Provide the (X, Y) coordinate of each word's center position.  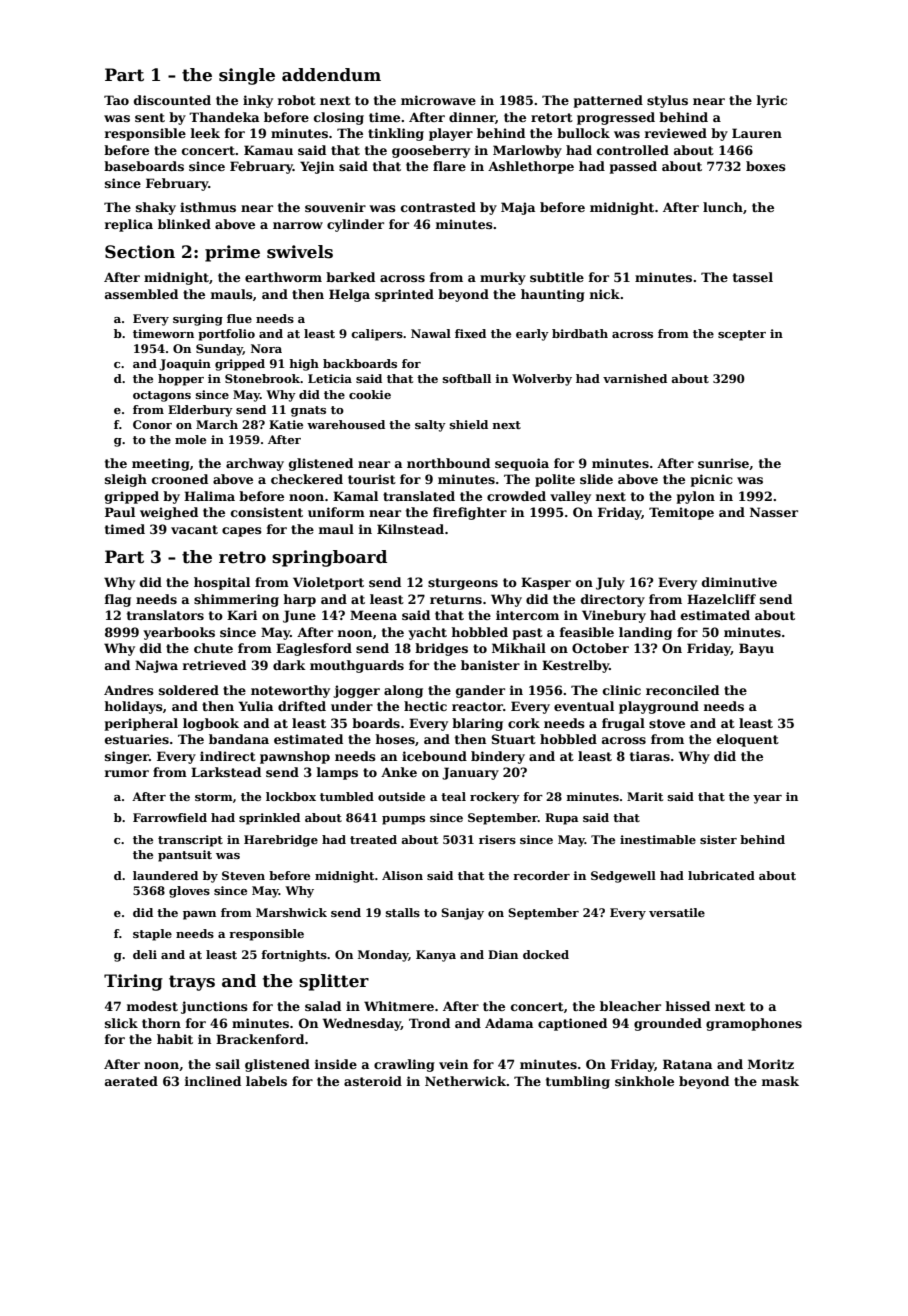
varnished (635, 378)
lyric (772, 101)
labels (266, 1081)
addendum (331, 75)
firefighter (470, 513)
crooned (180, 479)
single (247, 76)
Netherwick (466, 1081)
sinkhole (644, 1081)
